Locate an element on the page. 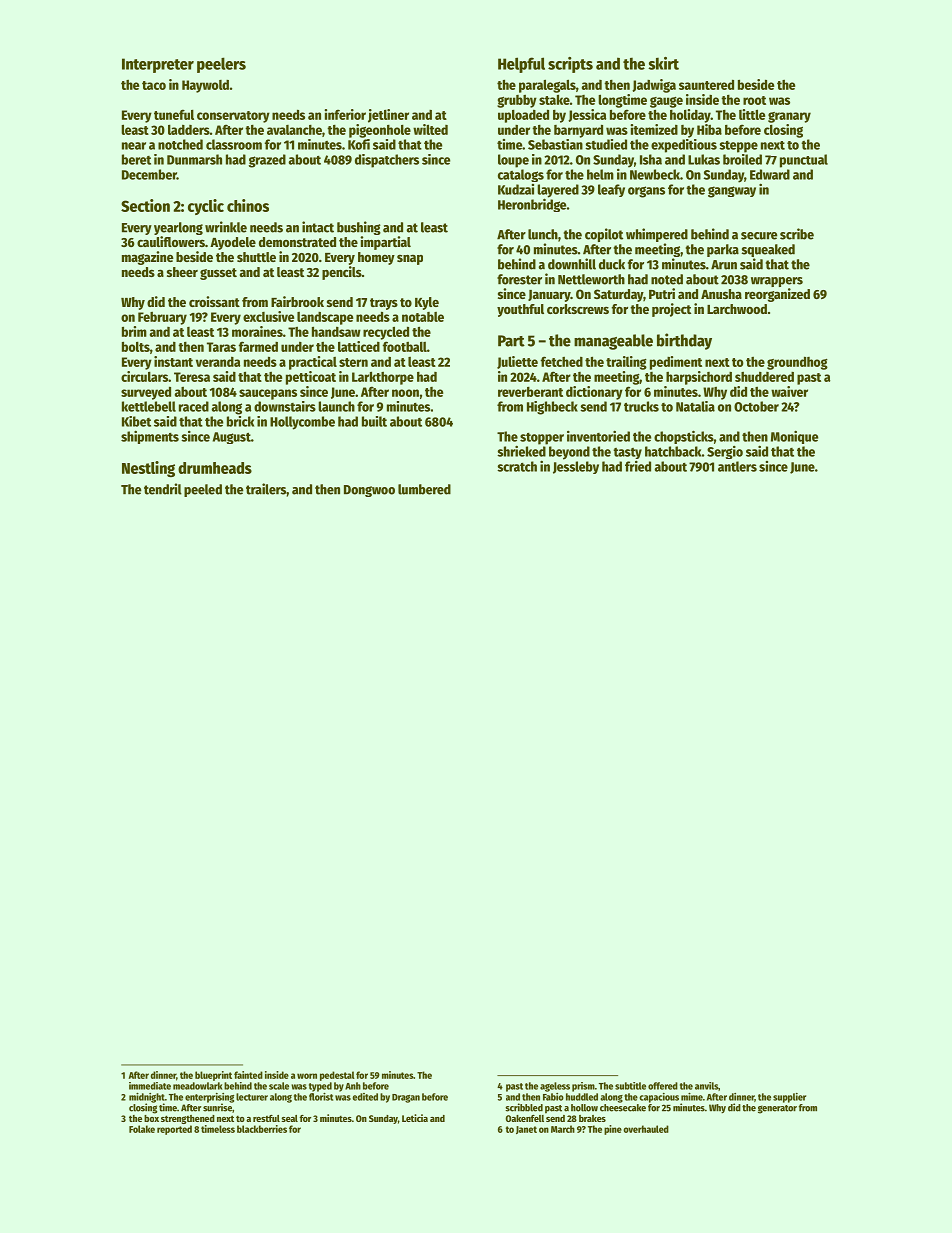 This document has height=1233, width=952. Anusha is located at coordinates (721, 294).
